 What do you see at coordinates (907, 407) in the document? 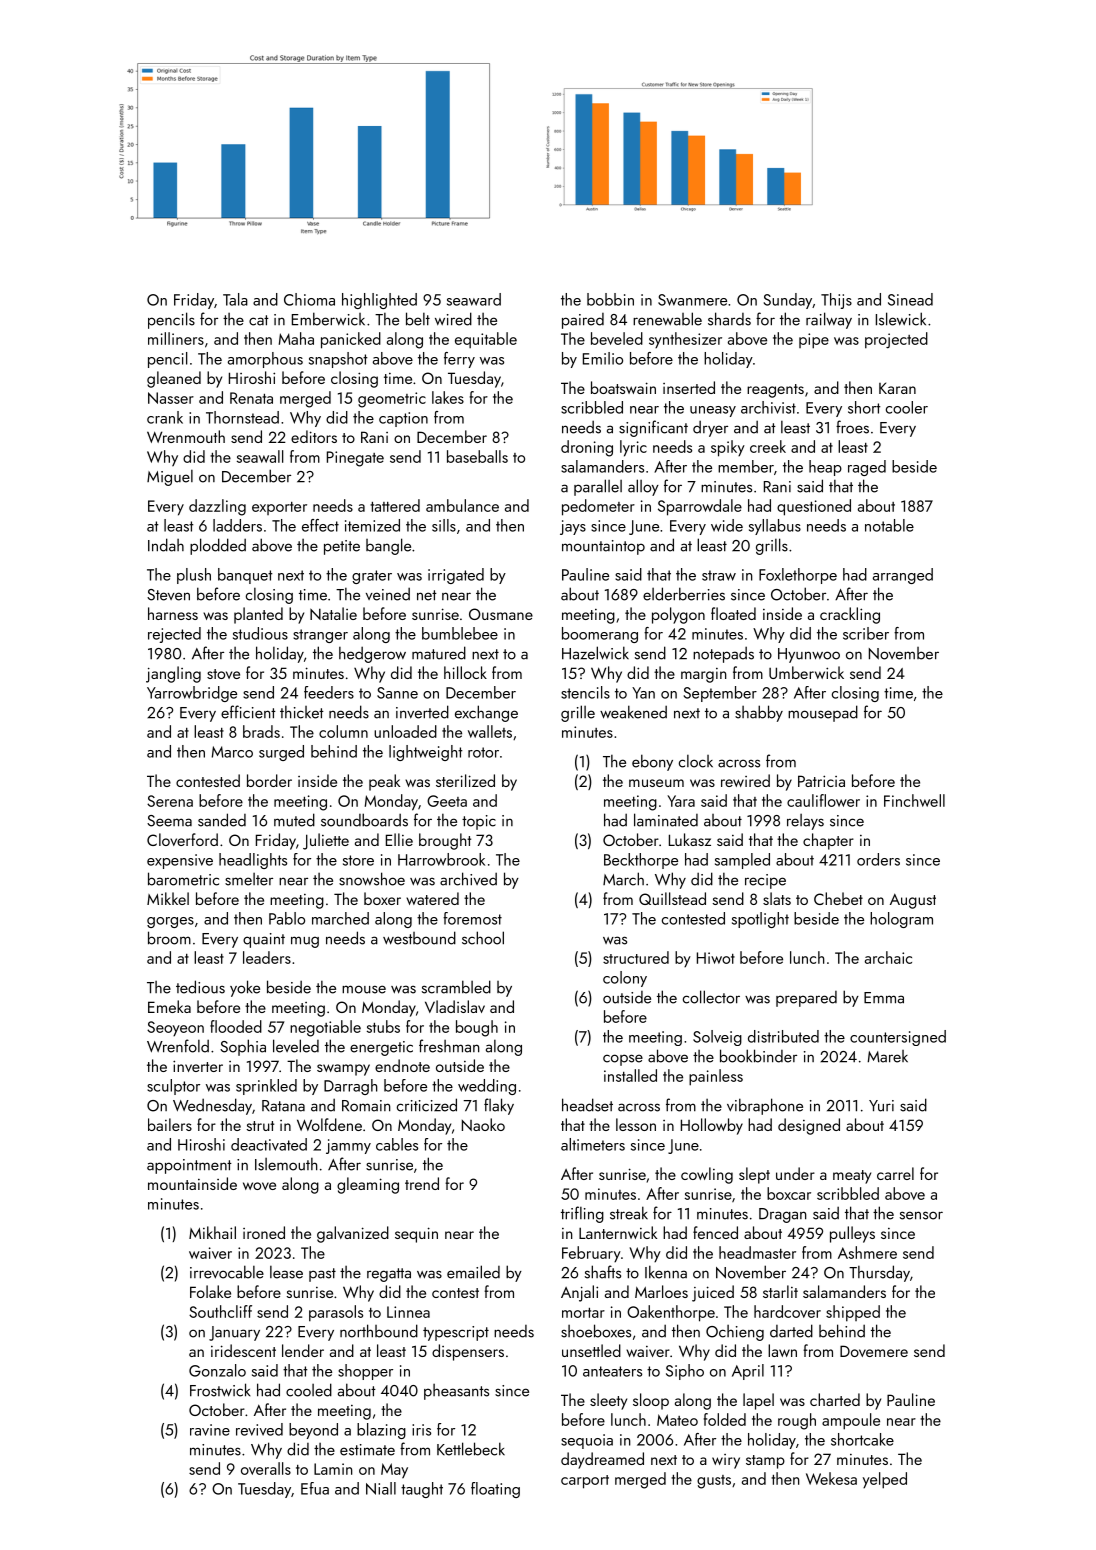
I see `cooler` at bounding box center [907, 407].
